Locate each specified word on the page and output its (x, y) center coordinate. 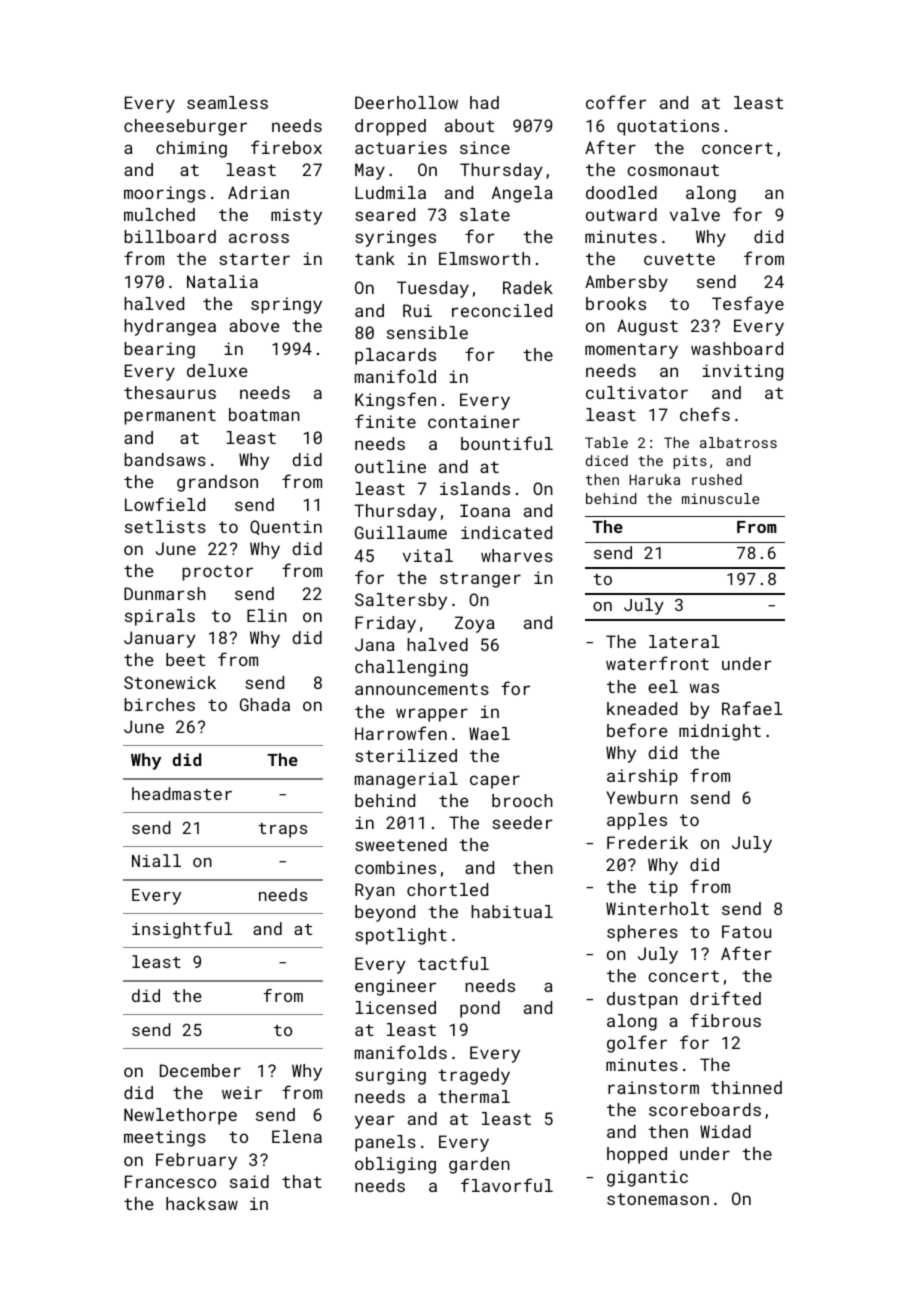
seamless (227, 102)
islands (475, 488)
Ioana (485, 510)
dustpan (642, 1000)
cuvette (679, 259)
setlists (165, 526)
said (249, 1181)
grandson (217, 483)
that (302, 1181)
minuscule (720, 498)
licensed (395, 1007)
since (485, 147)
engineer (395, 987)
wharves (517, 555)
